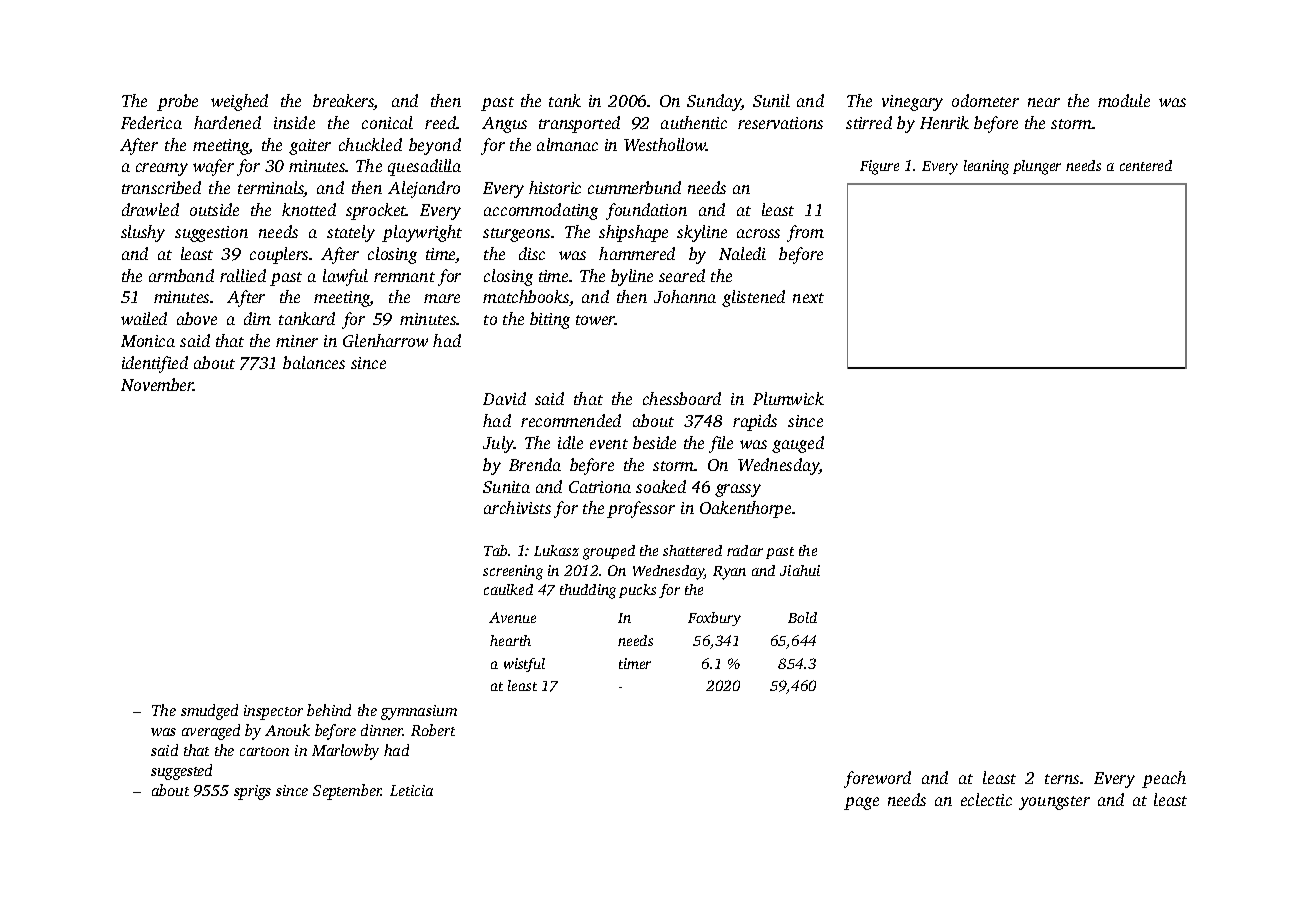 This screenshot has height=924, width=1308. What do you see at coordinates (252, 792) in the screenshot?
I see `sprigs` at bounding box center [252, 792].
